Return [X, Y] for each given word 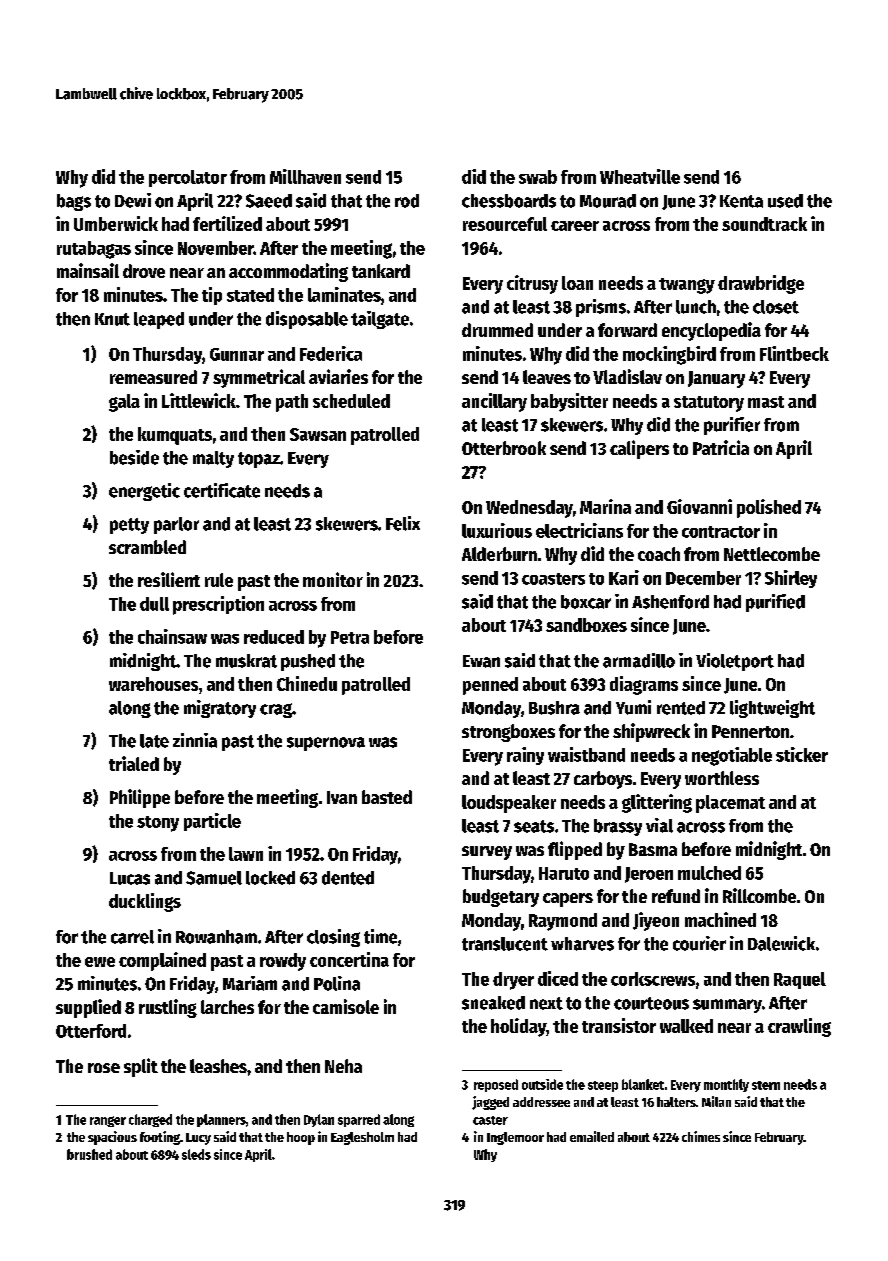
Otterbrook [504, 448]
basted [387, 797]
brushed [89, 1154]
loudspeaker [509, 804]
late [154, 741]
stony [158, 824]
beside [134, 457]
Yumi [633, 707]
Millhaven [305, 176]
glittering [657, 803]
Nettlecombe [772, 554]
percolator [188, 178]
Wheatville [640, 176]
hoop [301, 1138]
